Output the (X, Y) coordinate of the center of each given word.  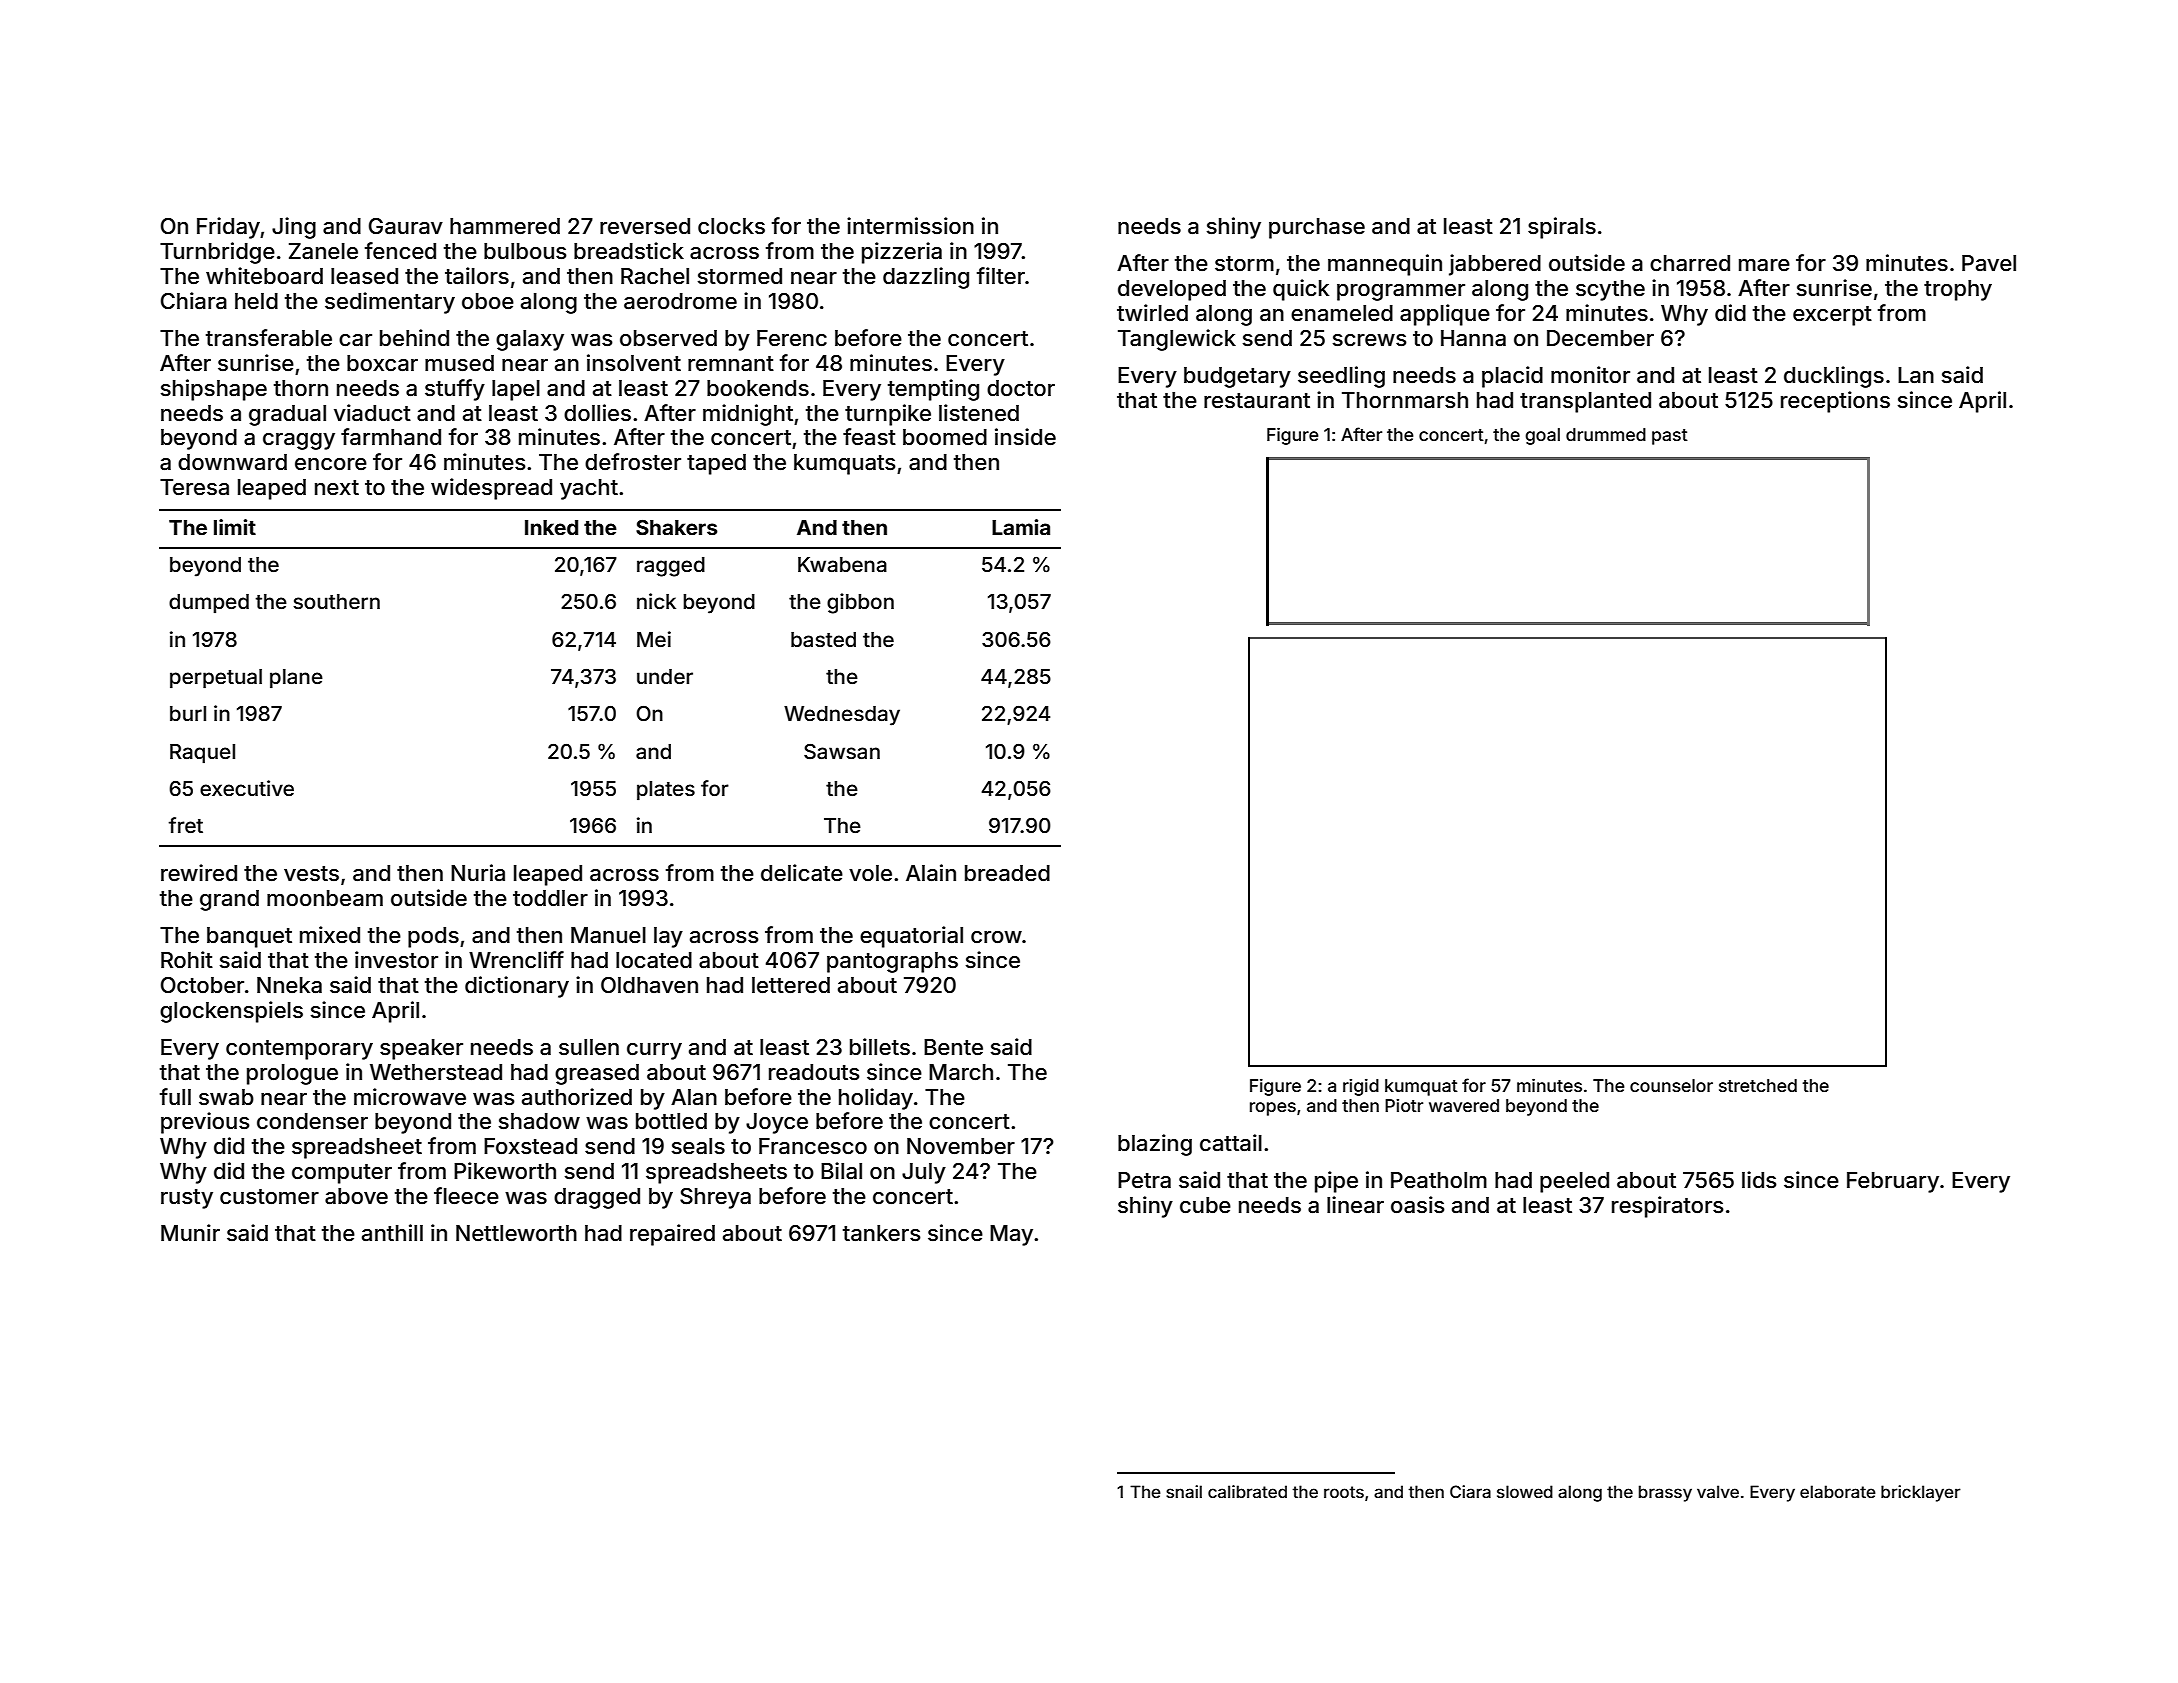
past (1670, 437)
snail (1184, 1491)
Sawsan (842, 751)
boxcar (382, 363)
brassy (1665, 1493)
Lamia (1021, 527)
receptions (1835, 402)
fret (186, 825)
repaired (672, 1235)
